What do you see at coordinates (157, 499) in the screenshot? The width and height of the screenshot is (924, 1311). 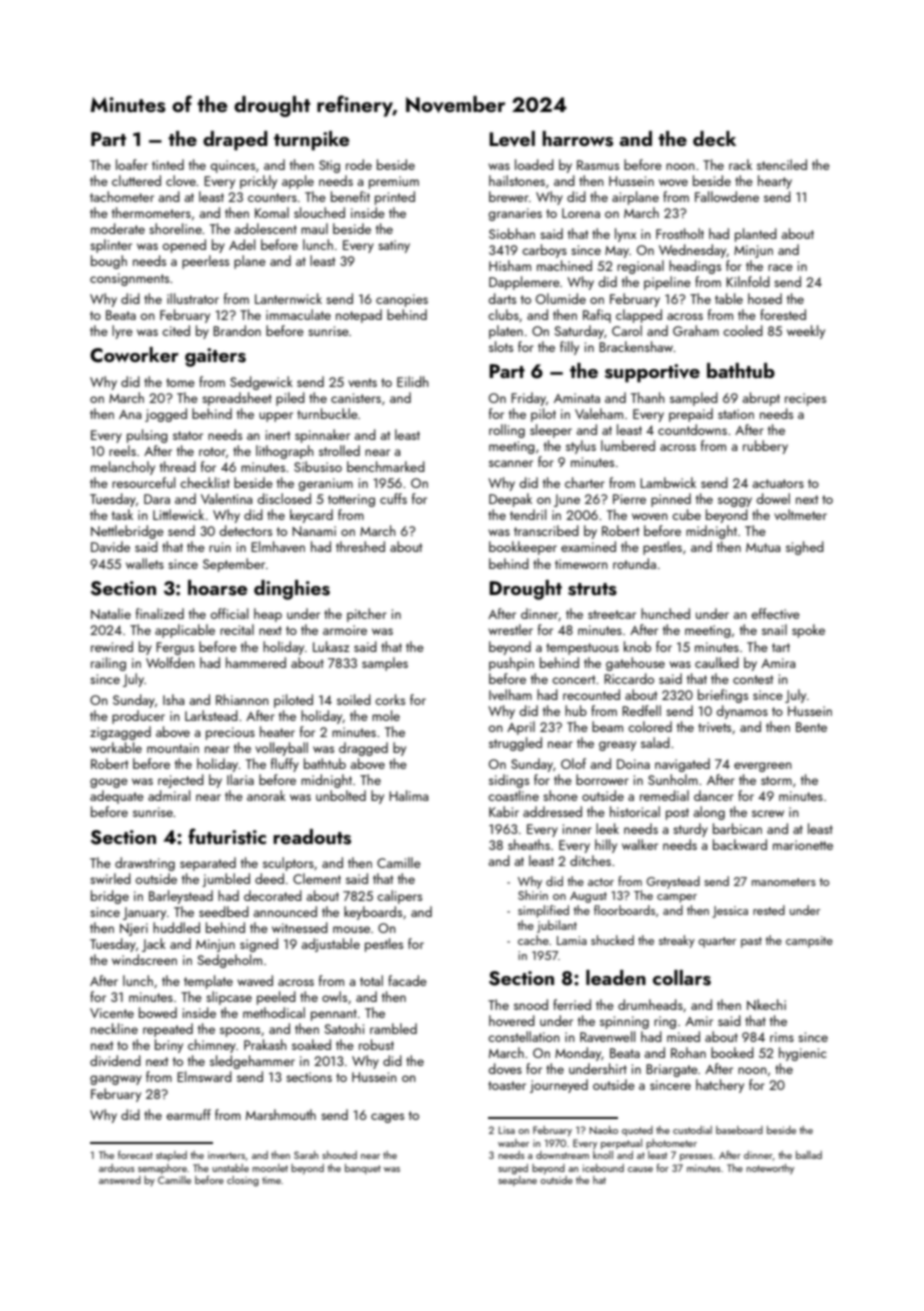 I see `Dara` at bounding box center [157, 499].
